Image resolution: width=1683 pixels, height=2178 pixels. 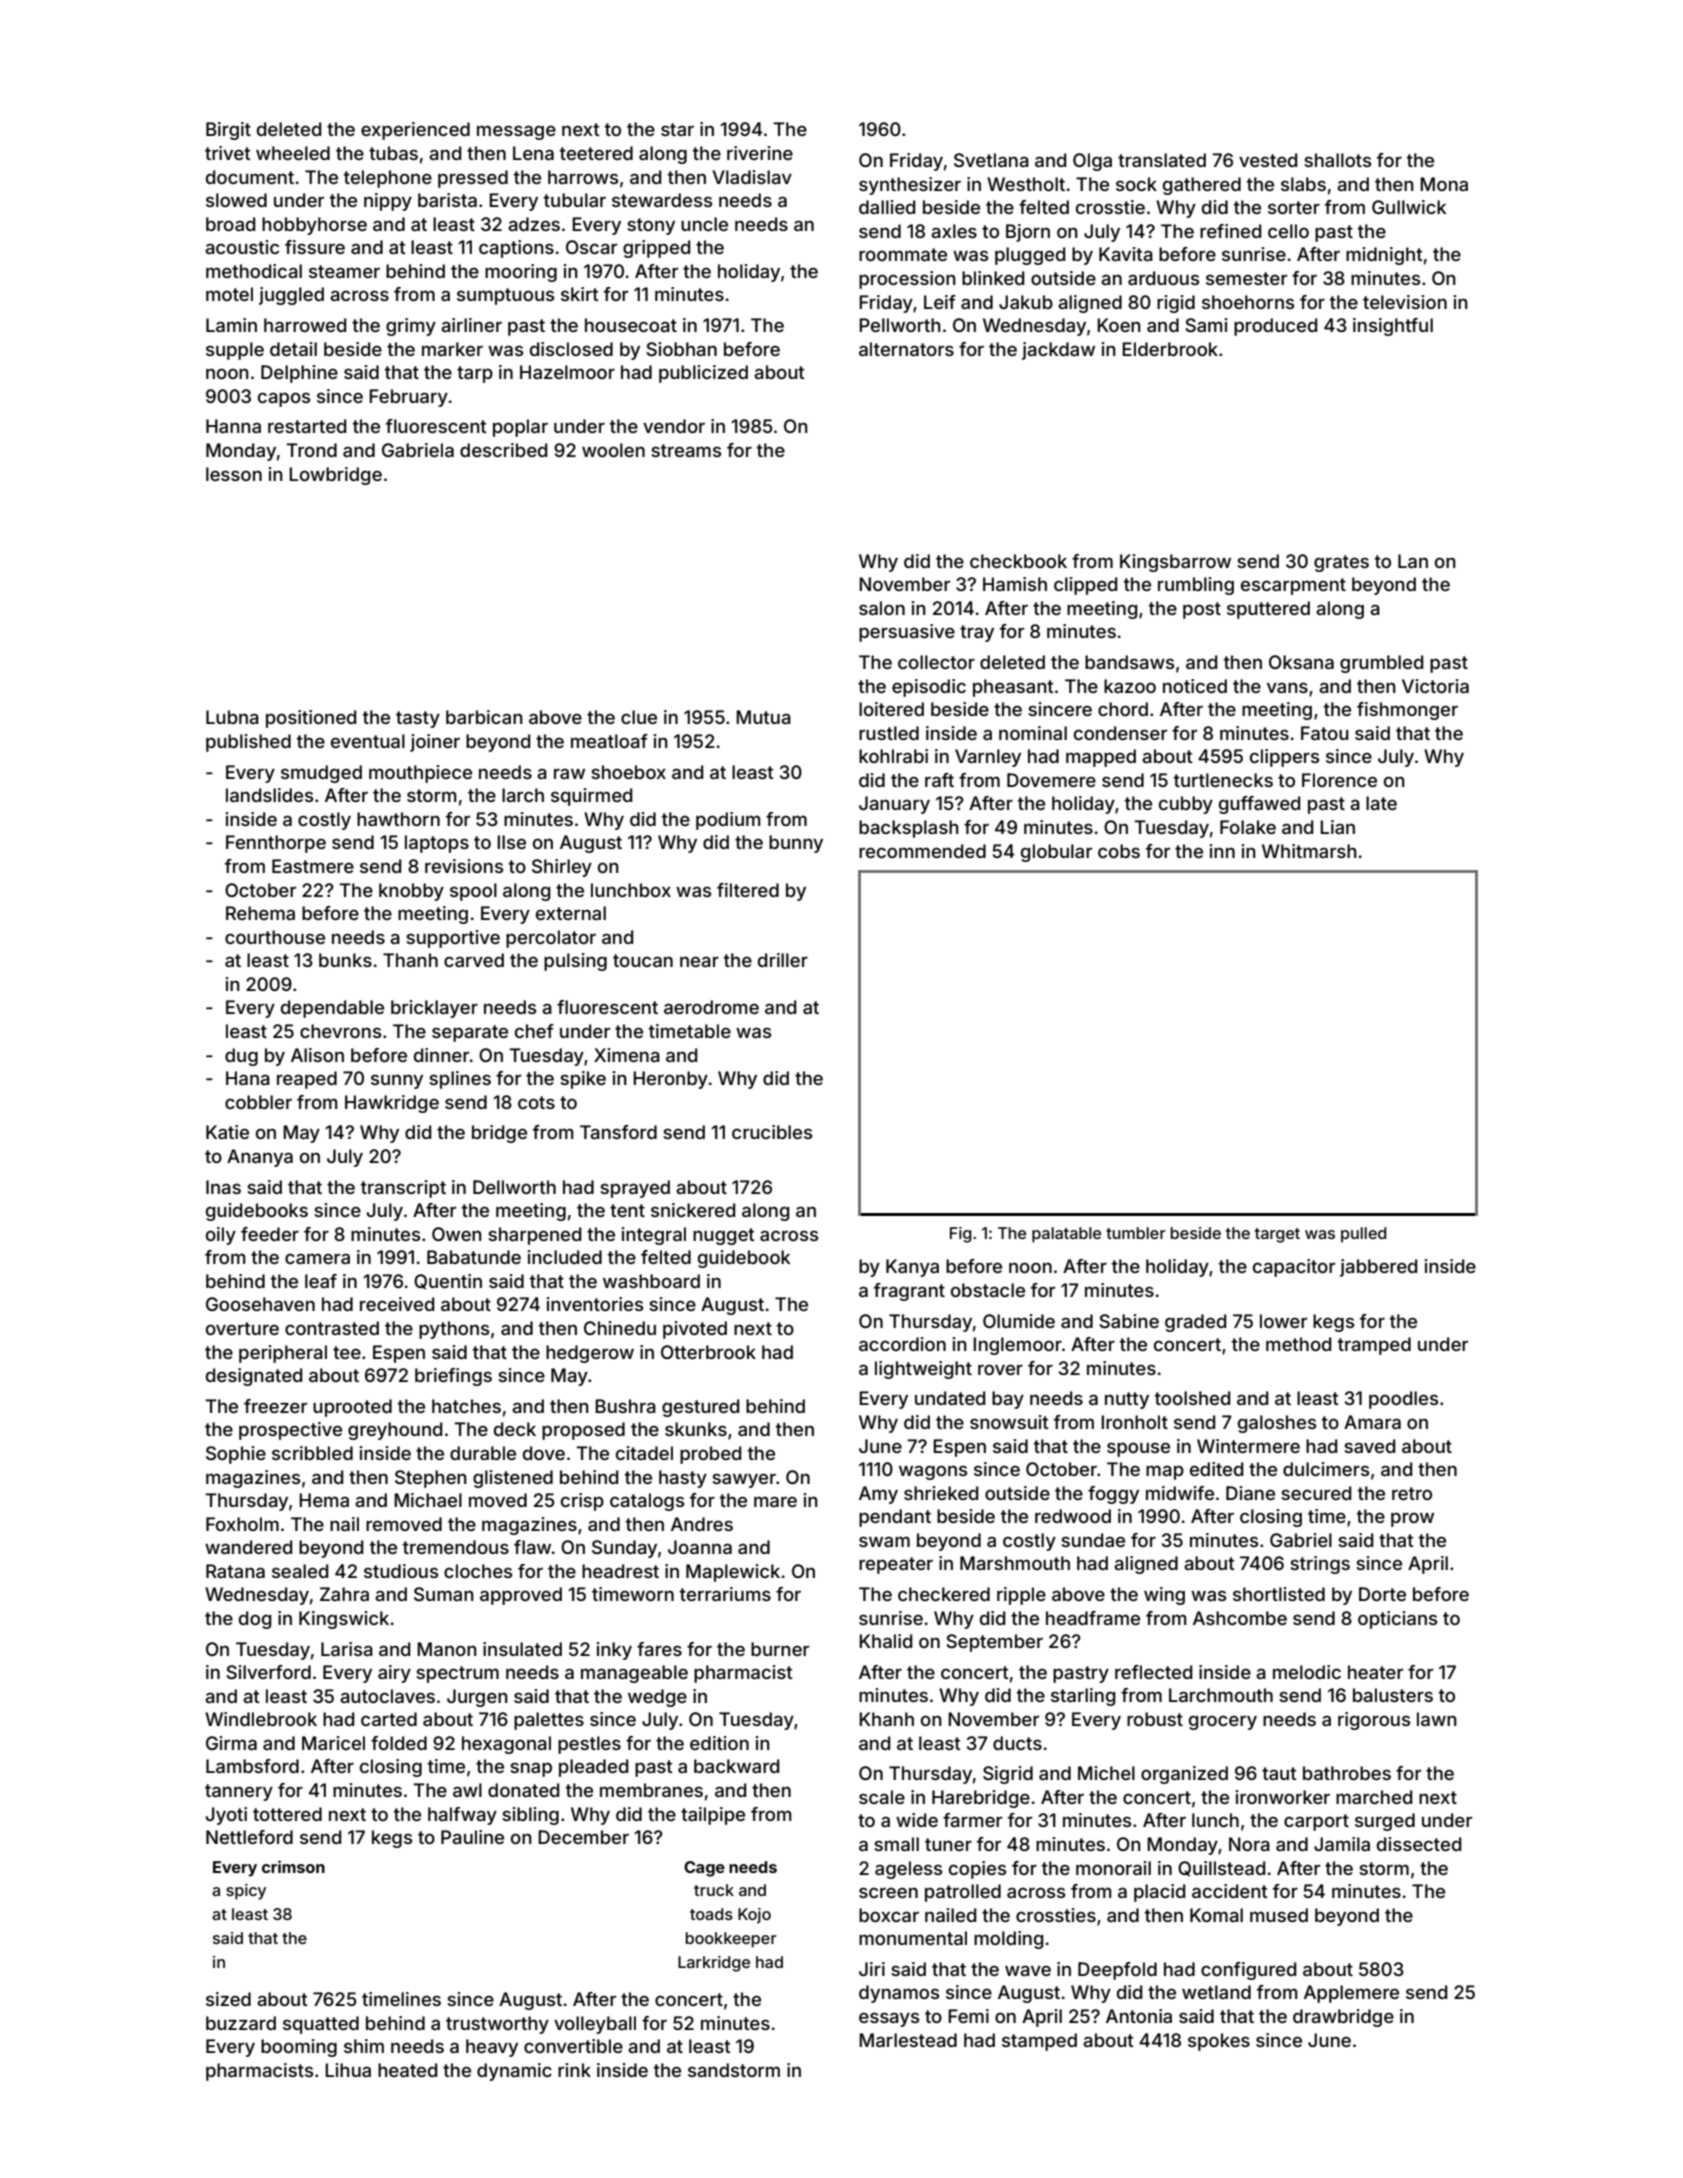 What do you see at coordinates (236, 200) in the screenshot?
I see `slowed` at bounding box center [236, 200].
